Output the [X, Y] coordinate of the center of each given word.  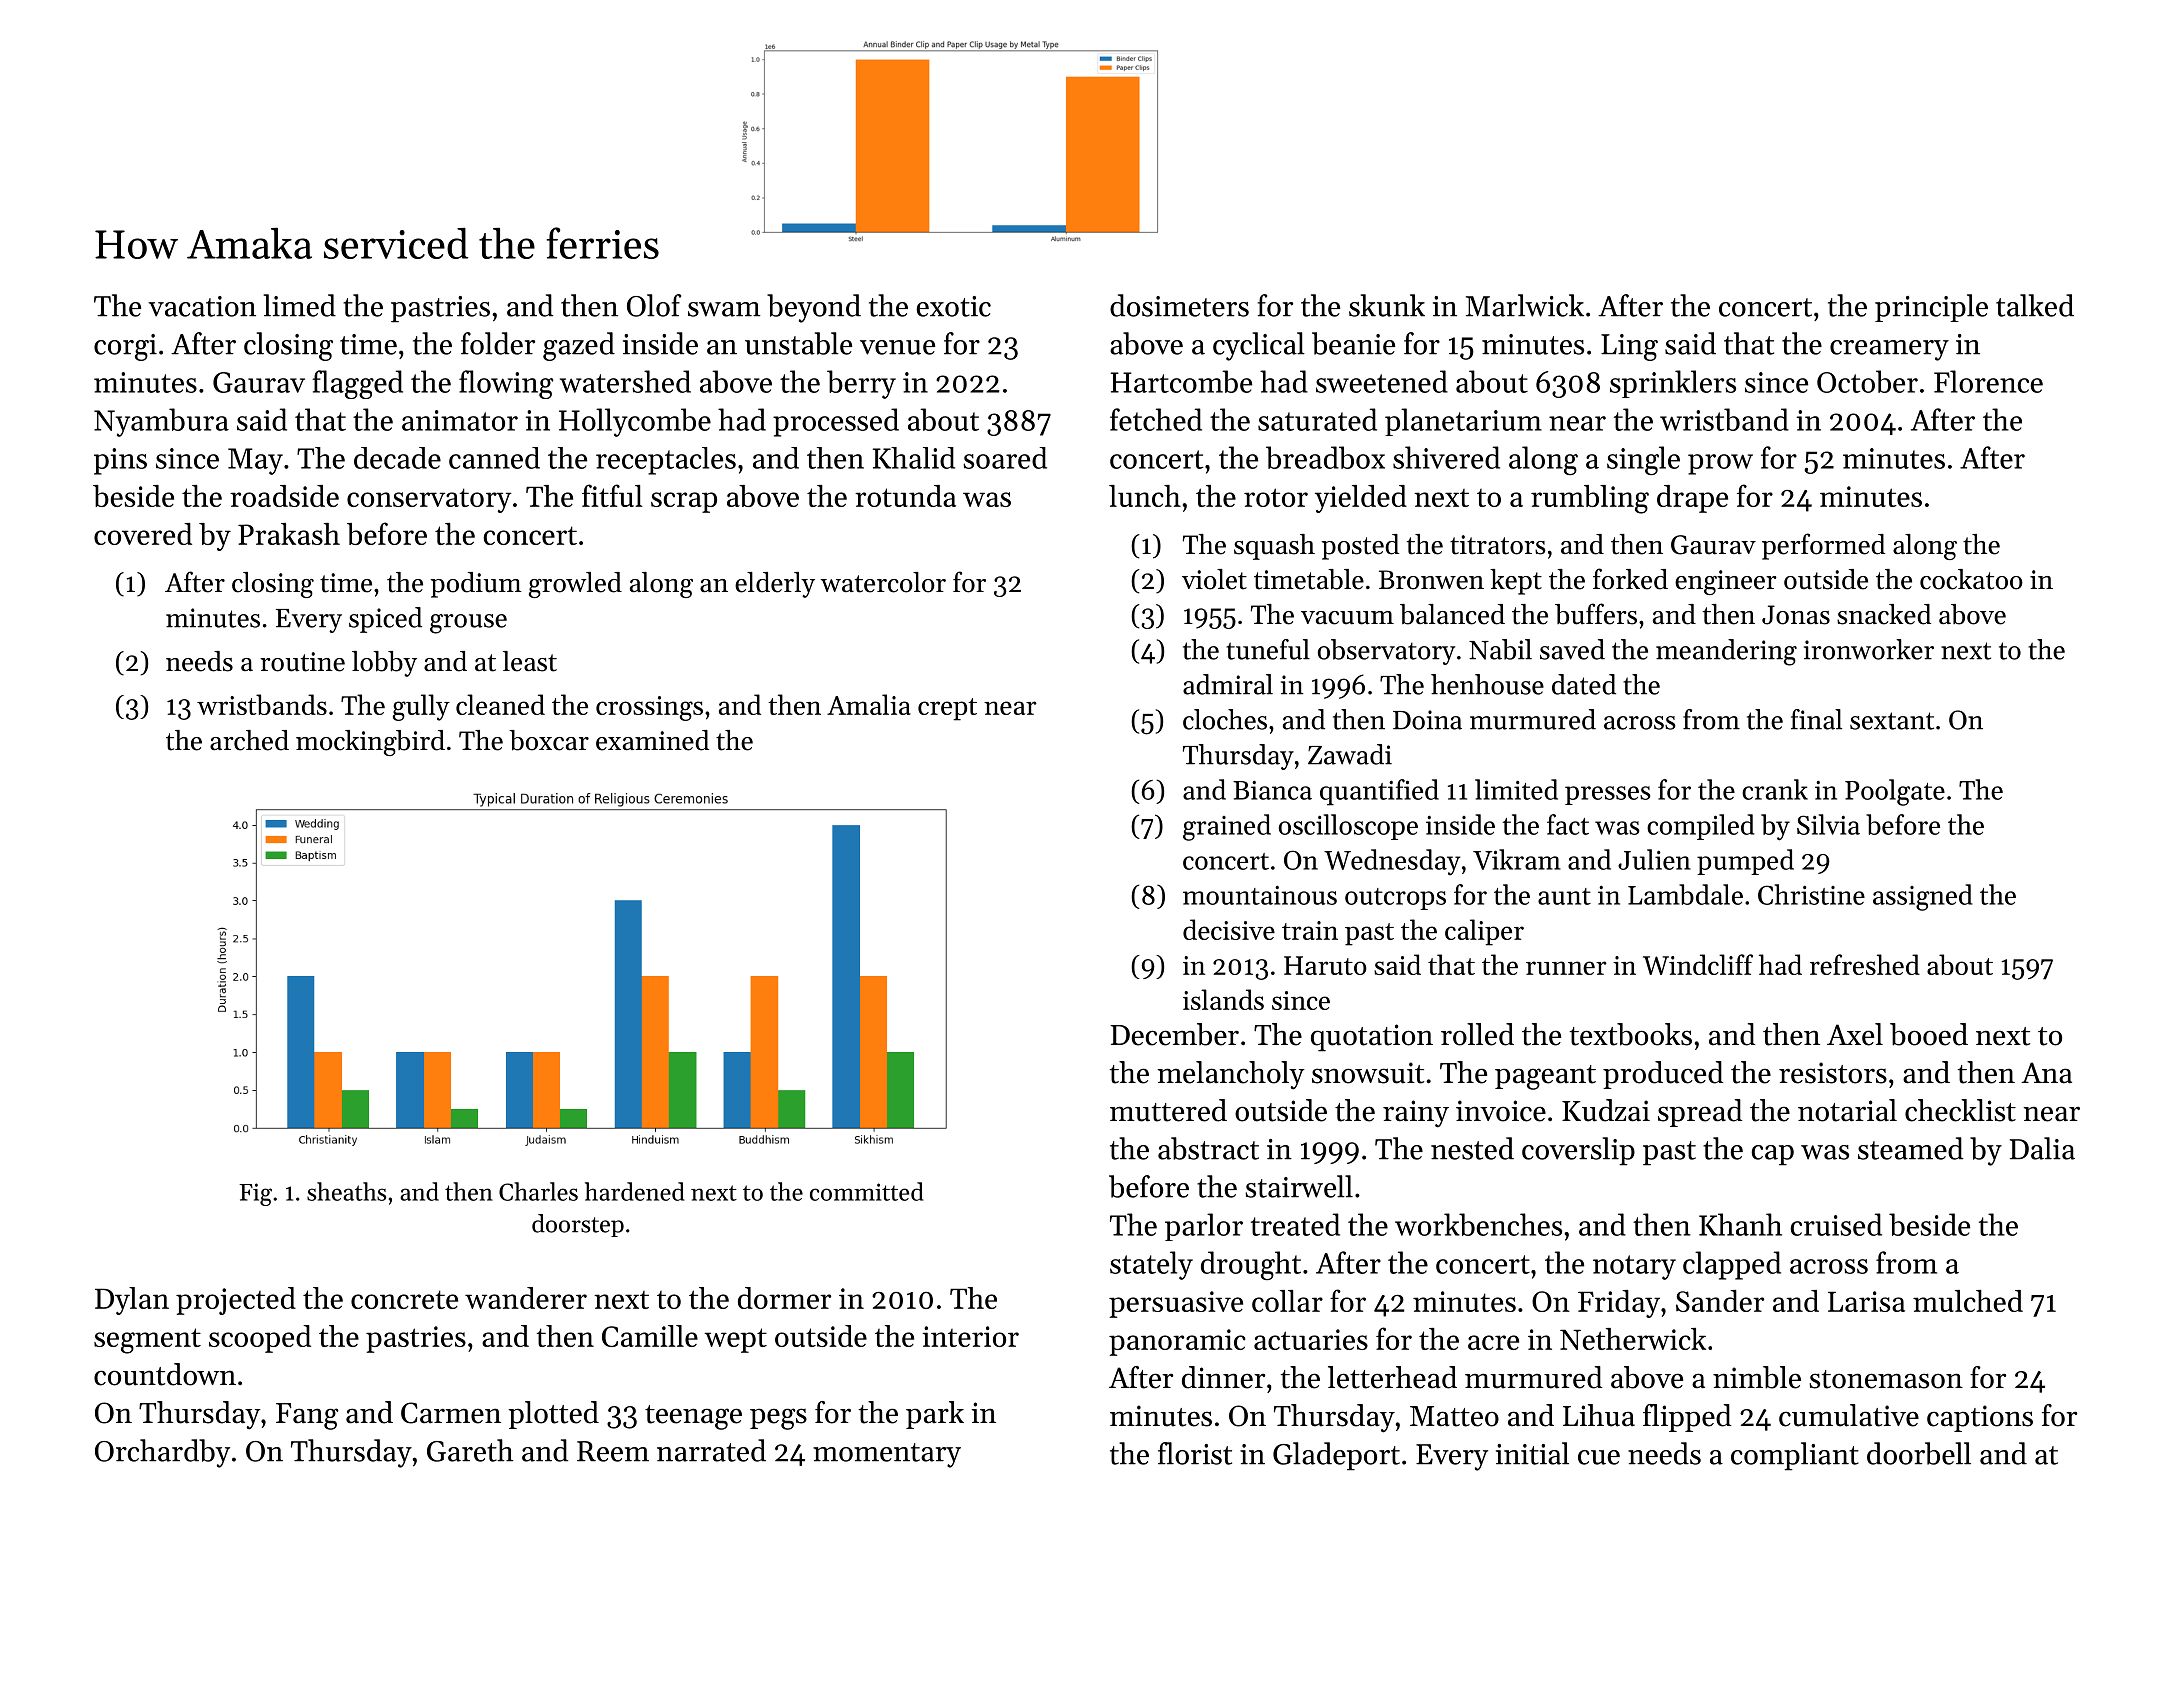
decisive [1229, 929]
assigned [1922, 897]
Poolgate [1895, 792]
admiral [1228, 684]
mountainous [1260, 895]
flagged [357, 384]
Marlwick [1525, 305]
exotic [953, 306]
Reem [613, 1451]
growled [575, 585]
